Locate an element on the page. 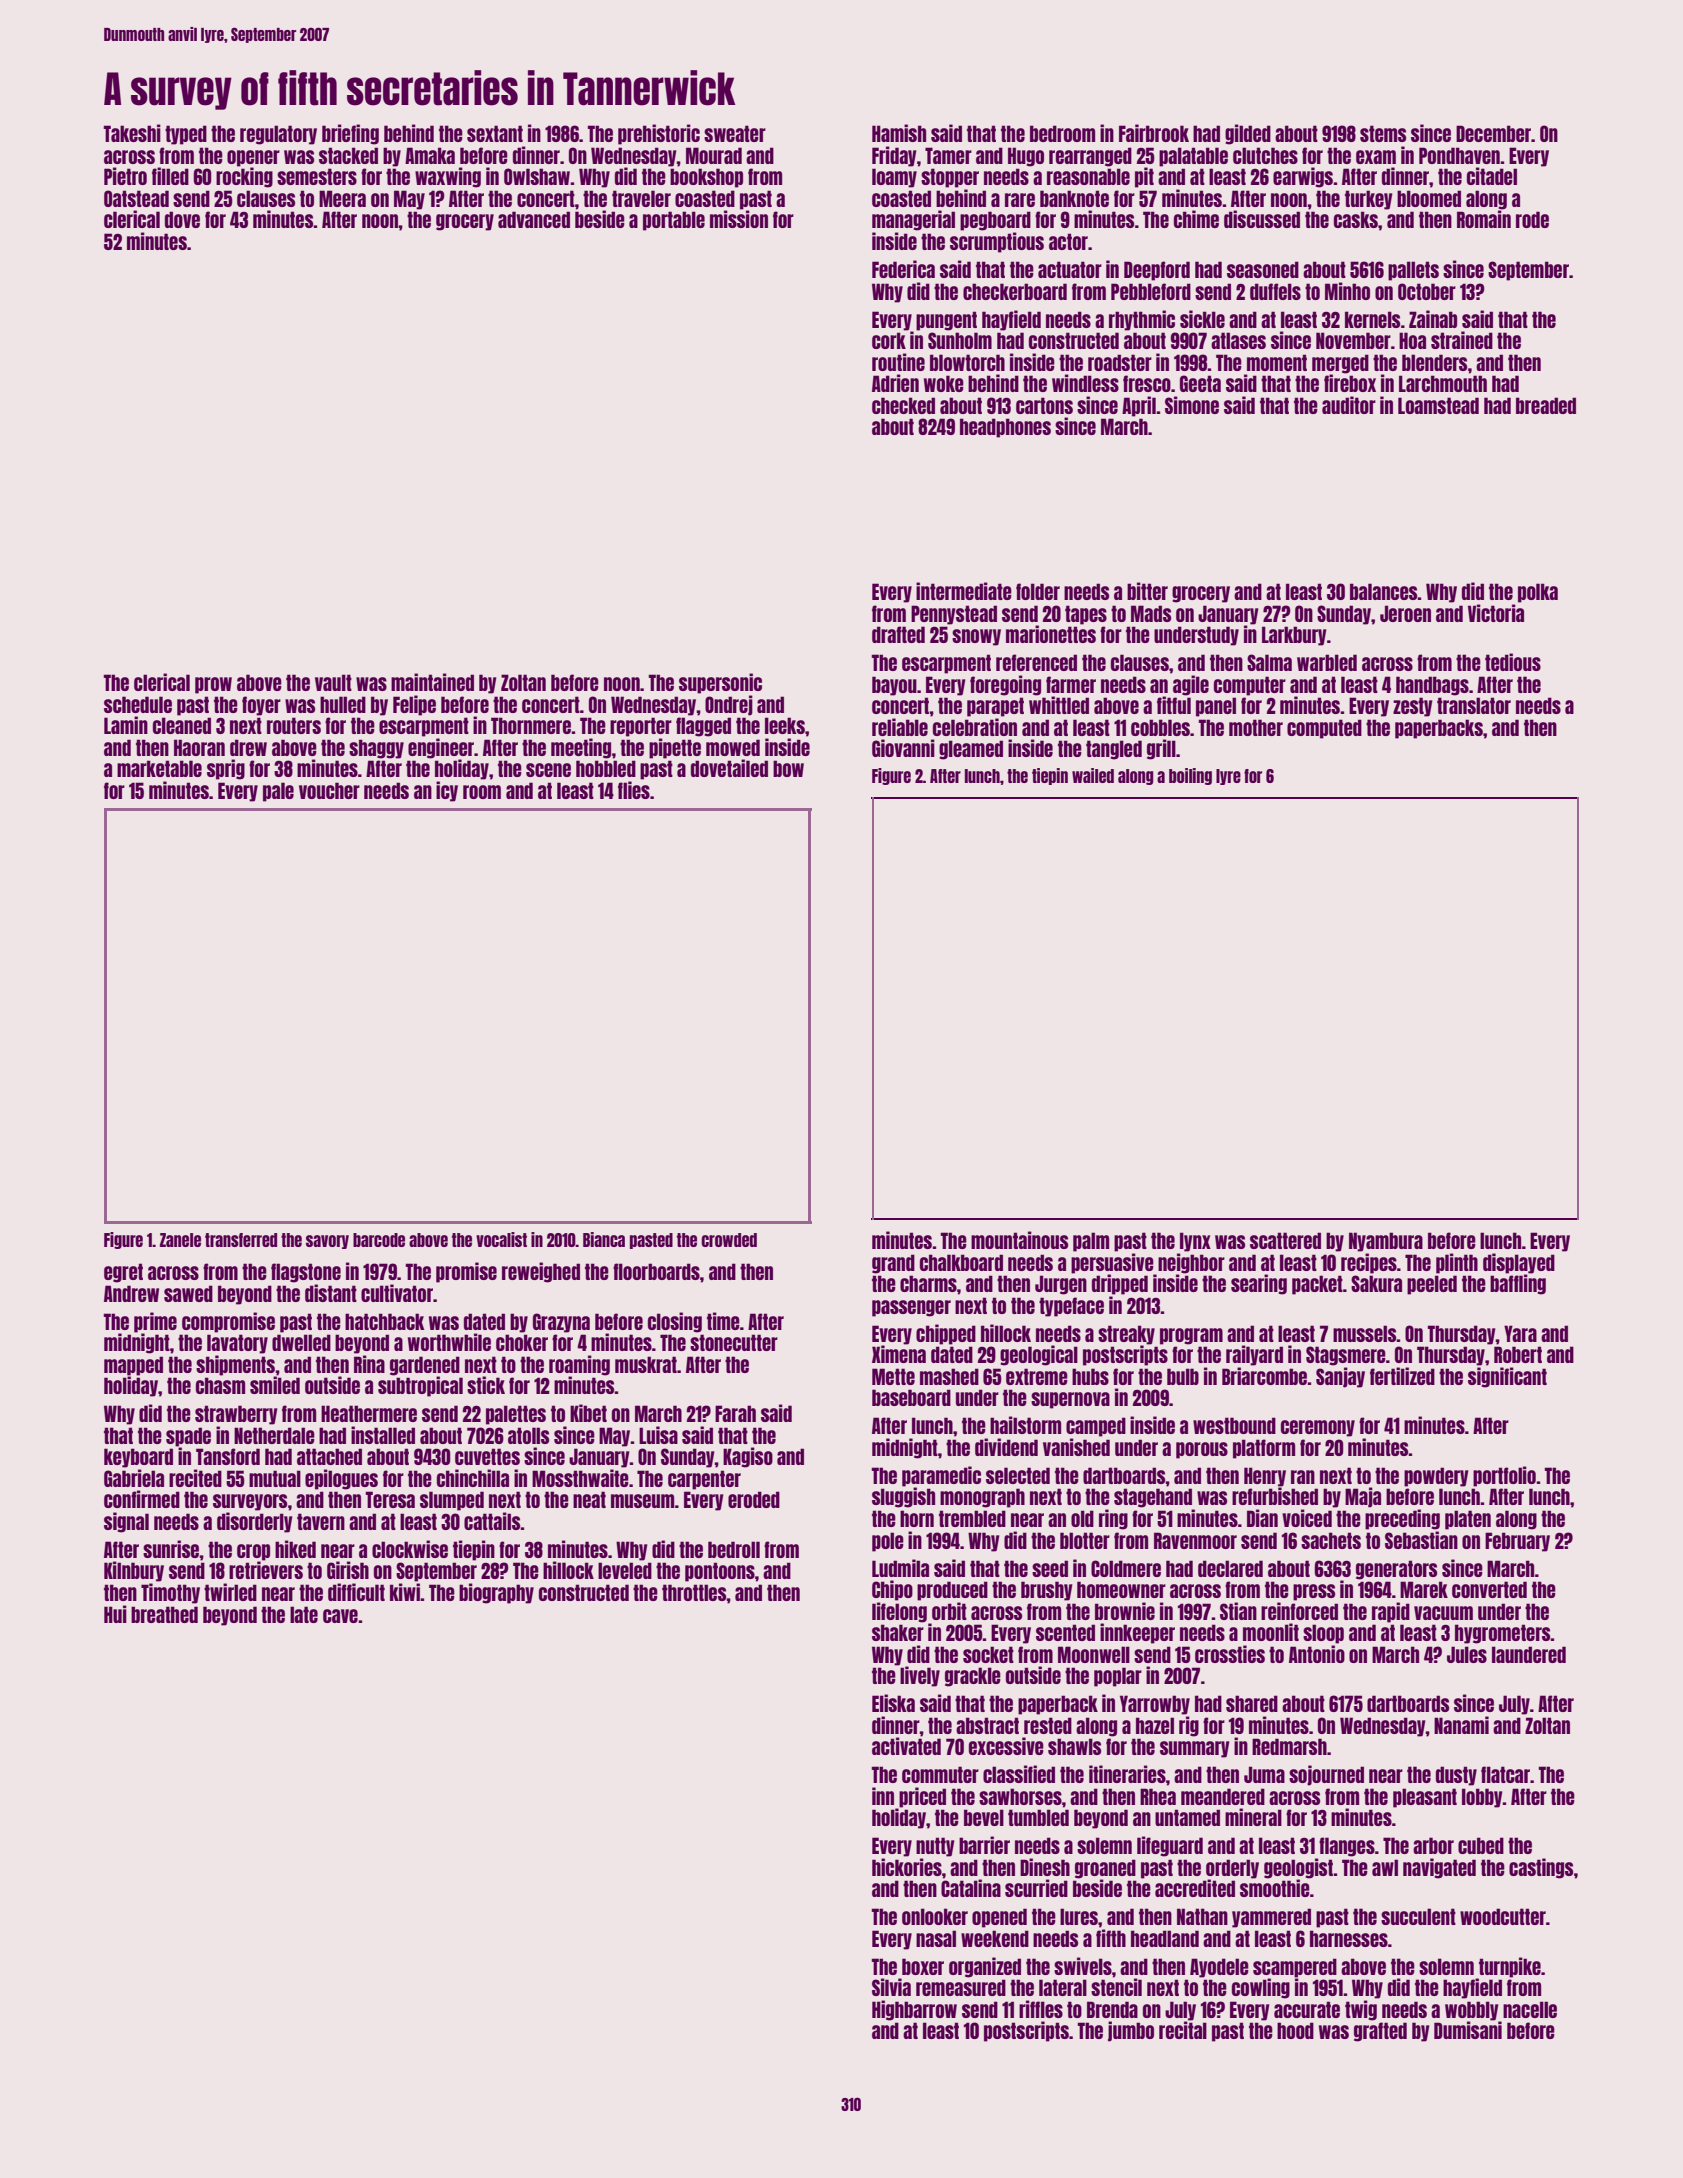  vault is located at coordinates (333, 682).
